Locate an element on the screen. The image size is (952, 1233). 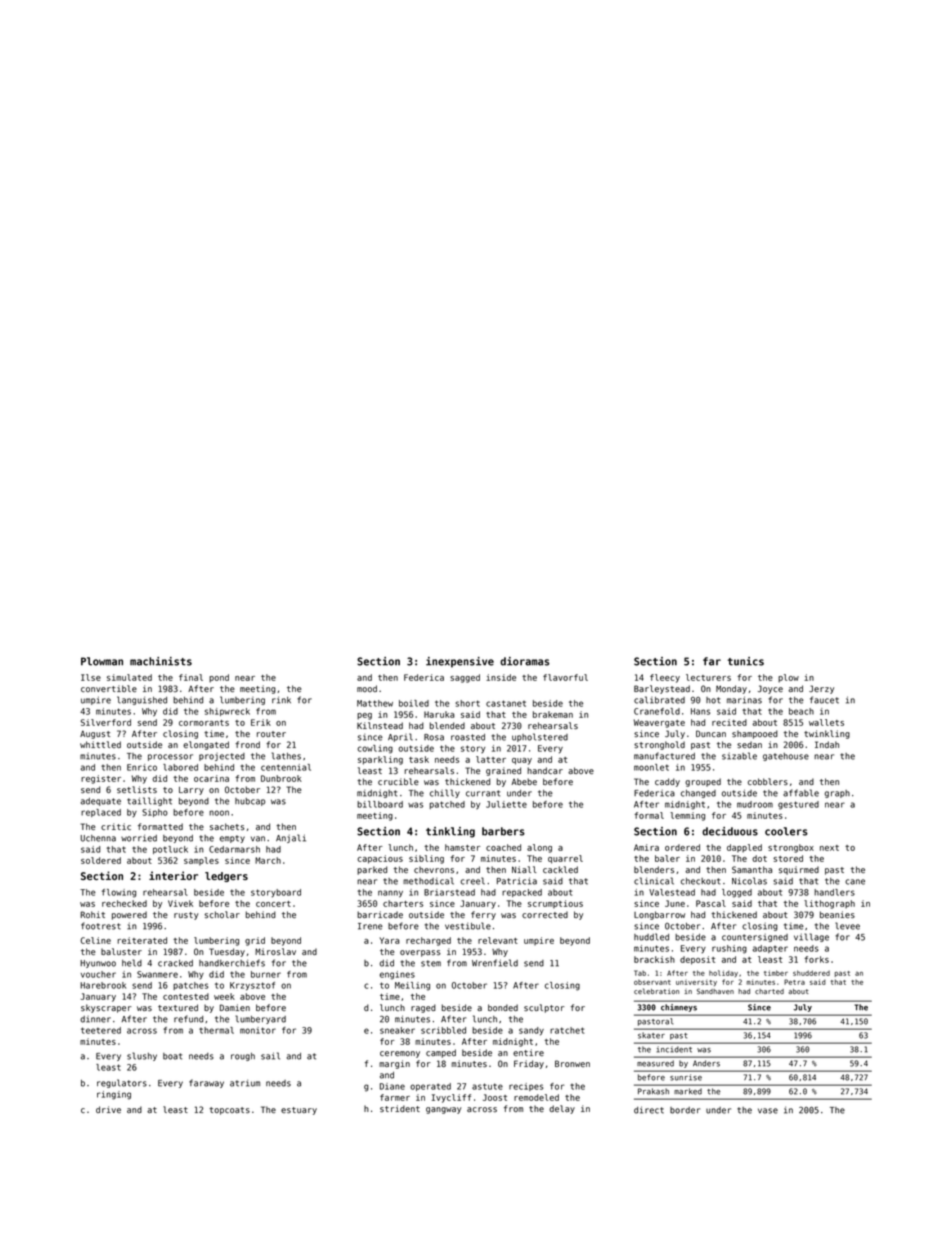
June is located at coordinates (675, 903).
